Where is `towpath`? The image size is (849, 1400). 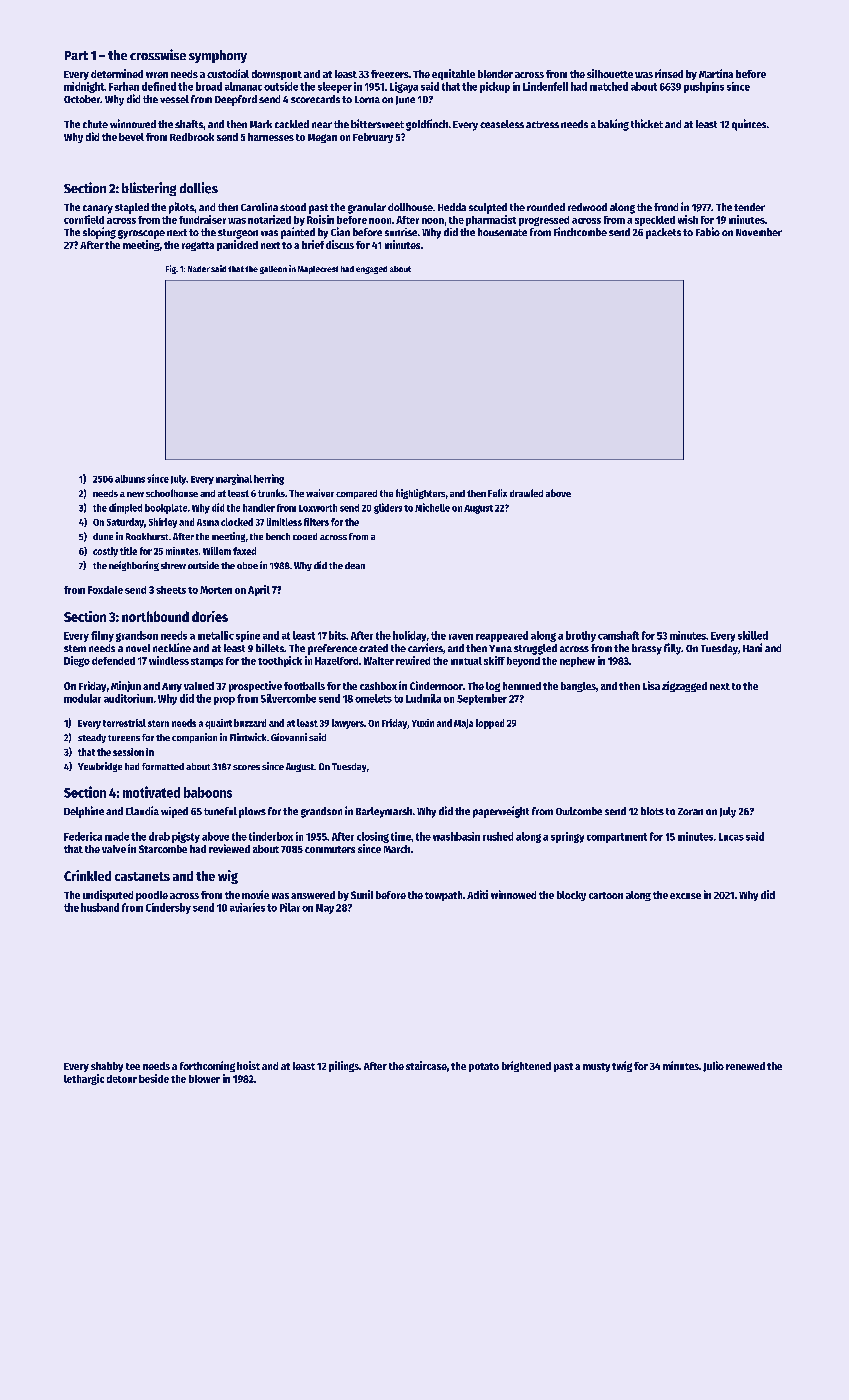 towpath is located at coordinates (443, 896).
